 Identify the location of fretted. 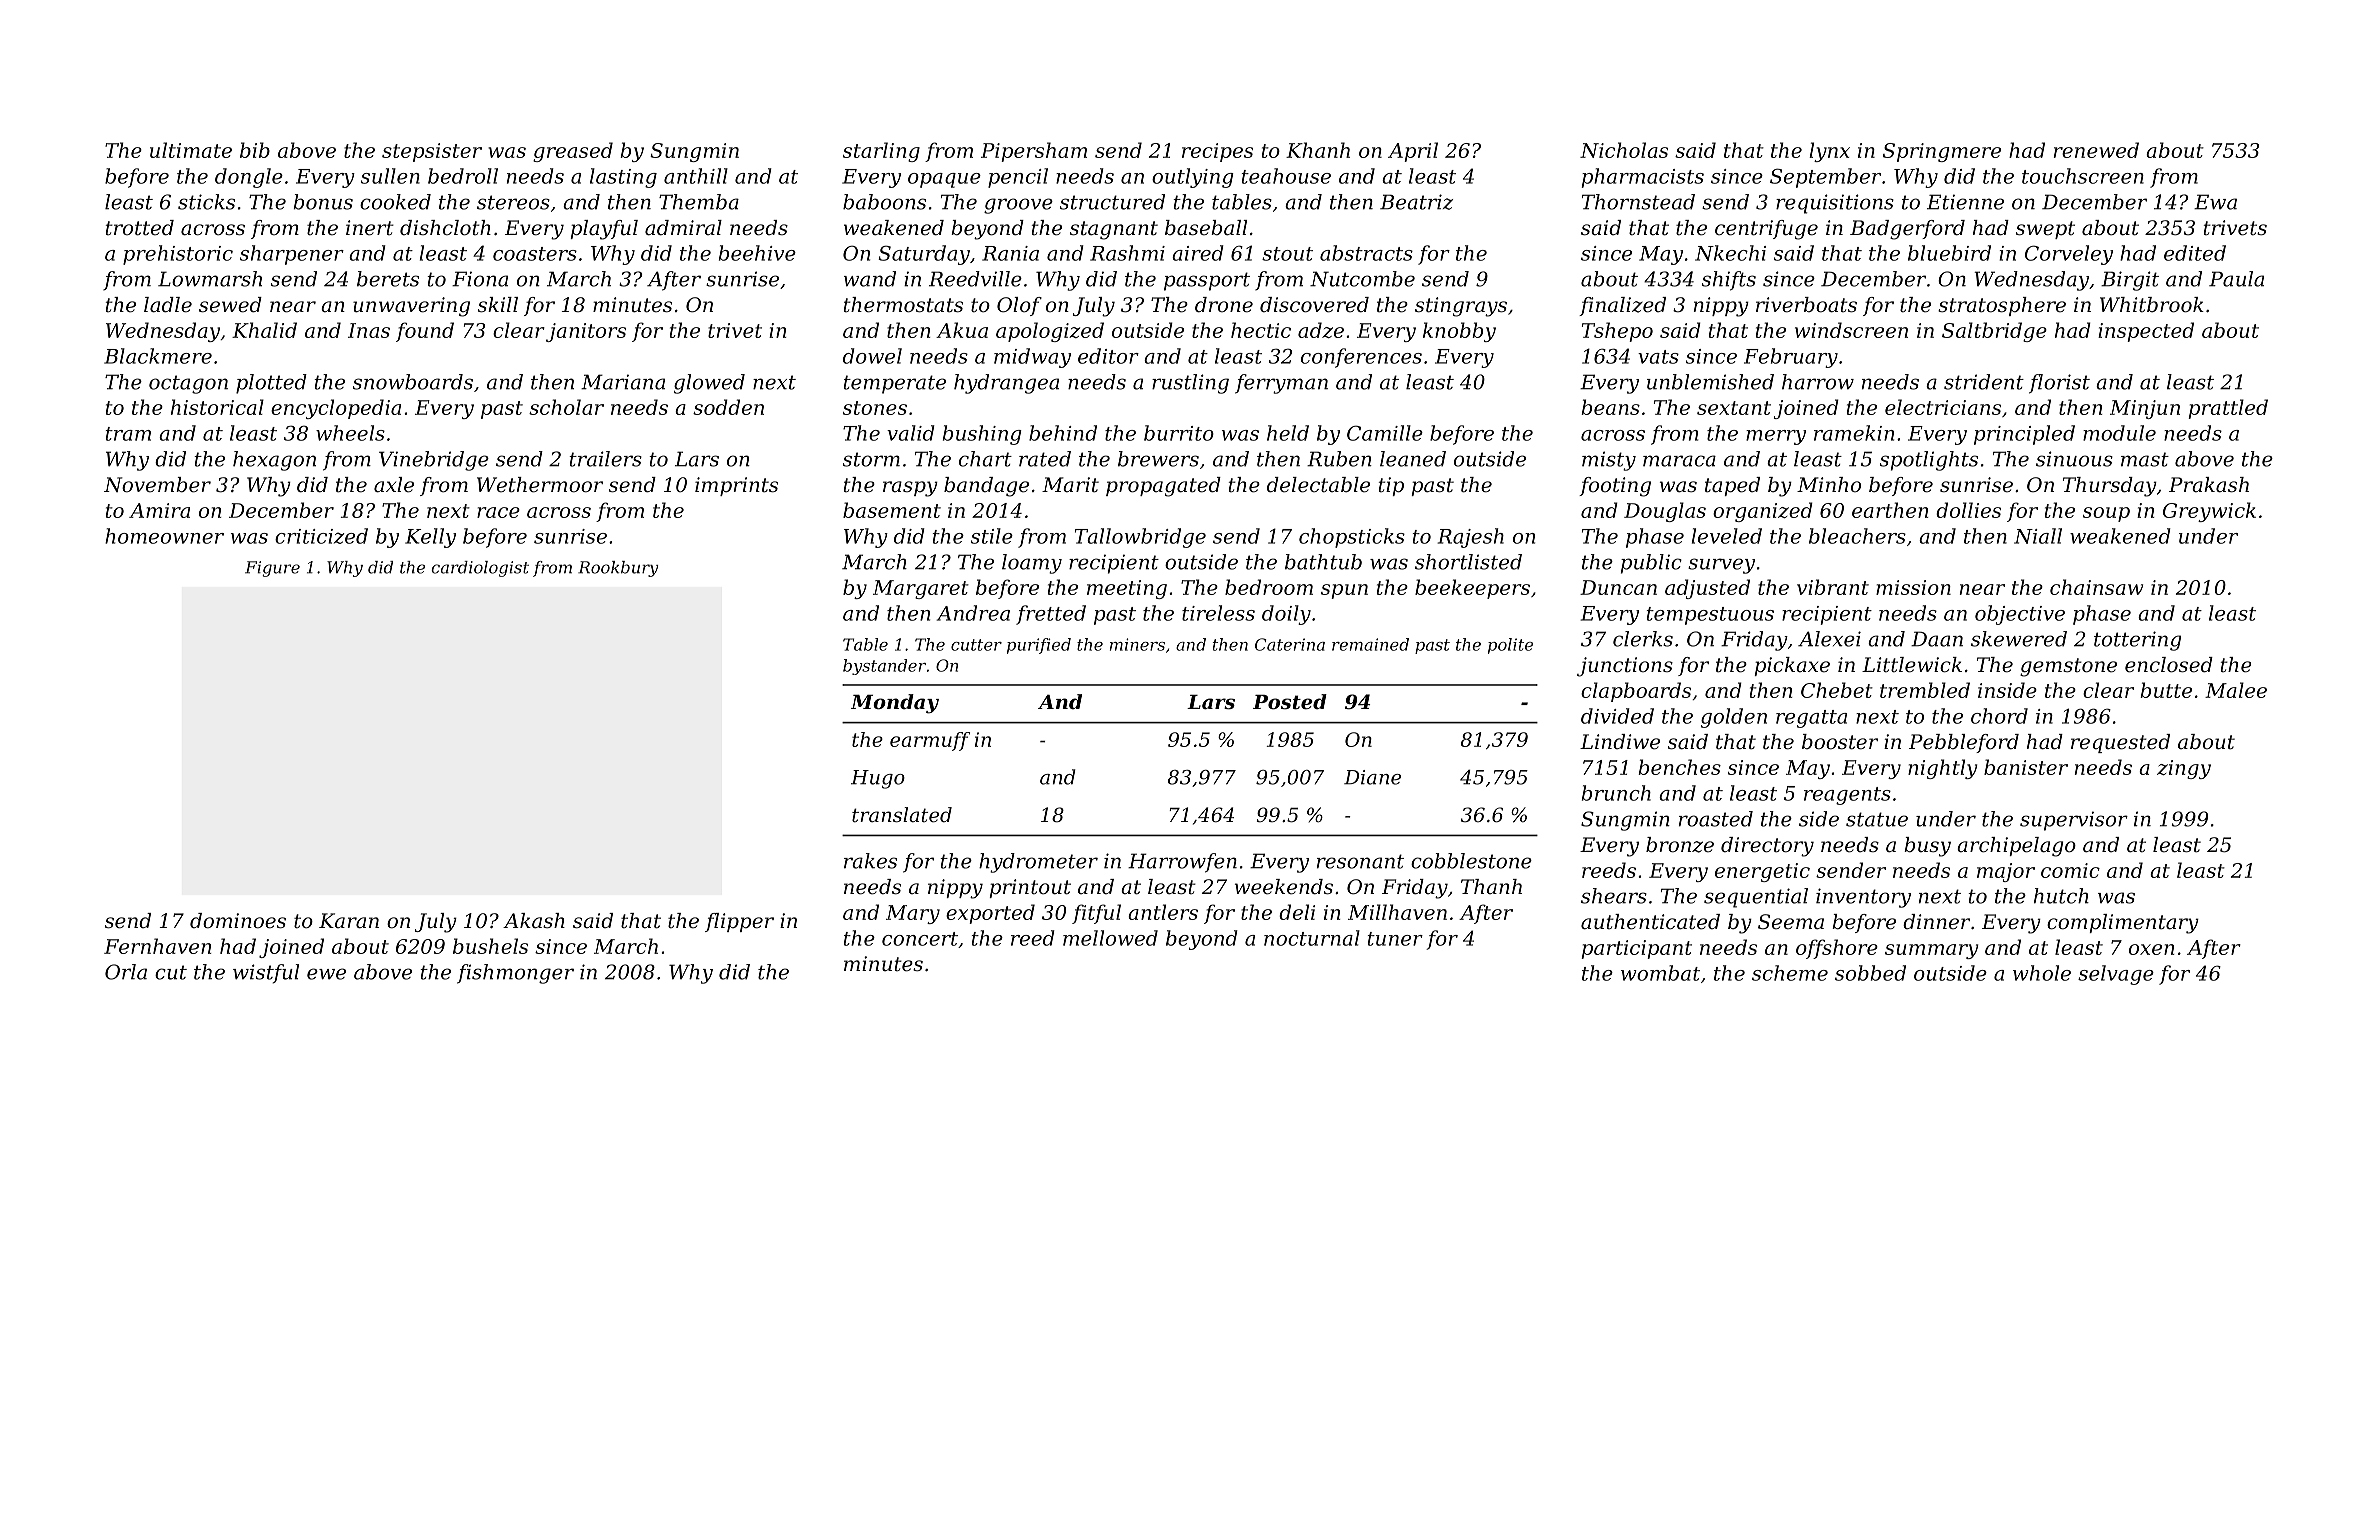
(1051, 615).
